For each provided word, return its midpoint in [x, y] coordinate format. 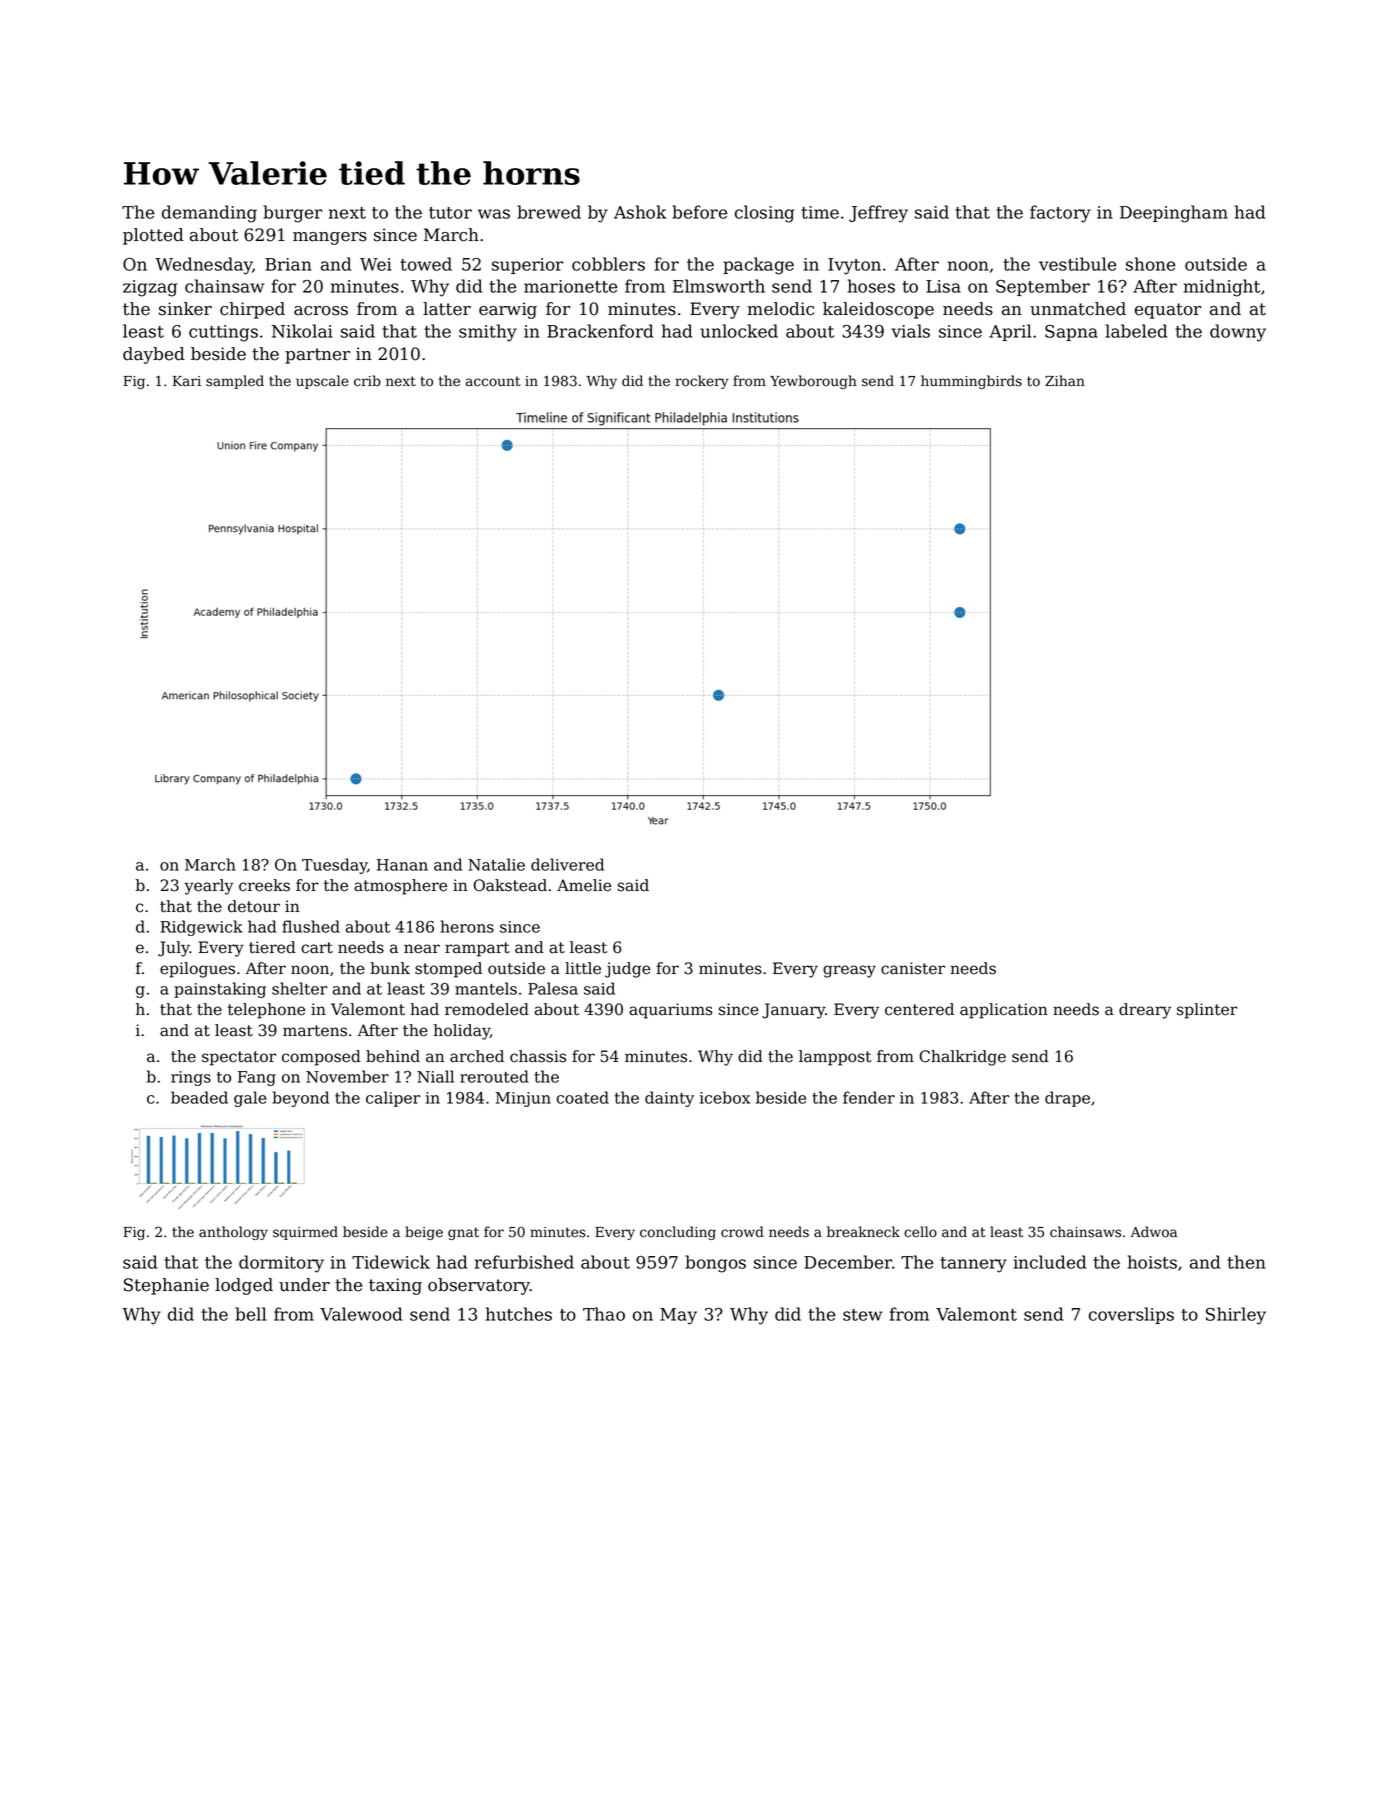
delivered [567, 864]
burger [292, 214]
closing [764, 214]
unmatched [1078, 309]
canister [913, 968]
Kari [187, 381]
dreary [1145, 1011]
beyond [301, 1099]
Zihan [1065, 381]
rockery [702, 382]
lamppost [835, 1058]
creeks [264, 885]
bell [250, 1314]
